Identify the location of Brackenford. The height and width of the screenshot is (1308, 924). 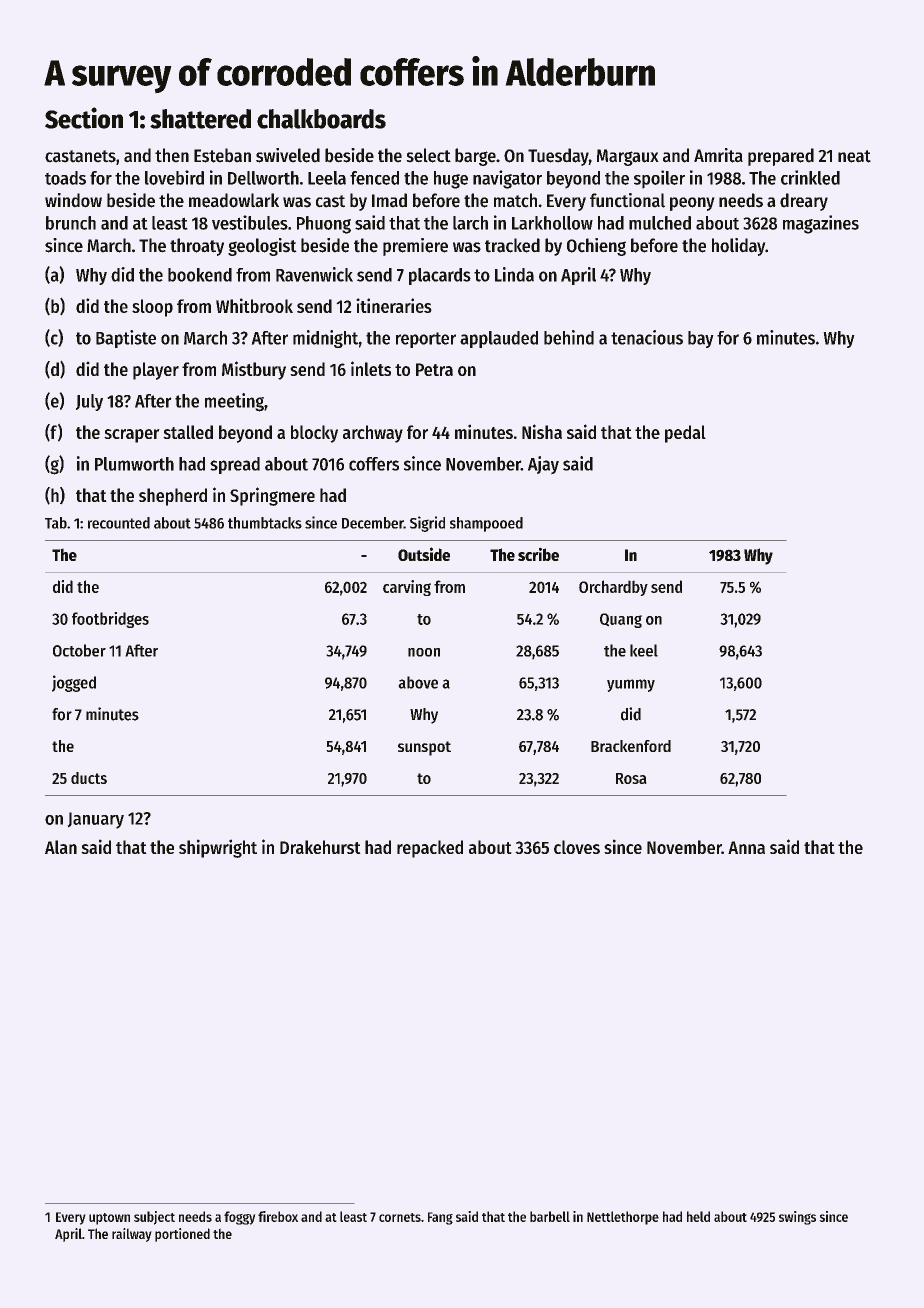
(631, 746).
